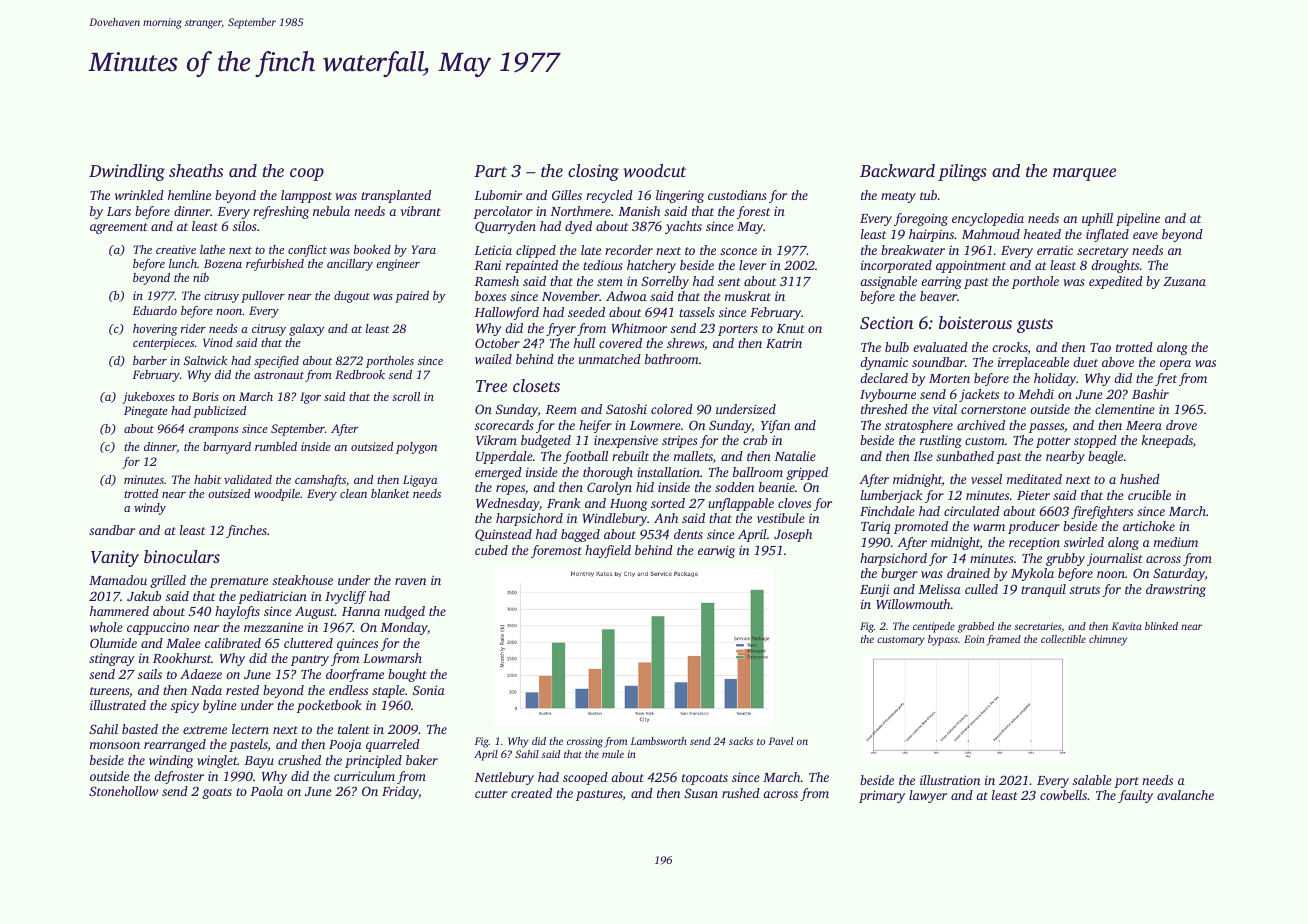  What do you see at coordinates (1176, 542) in the image?
I see `medium` at bounding box center [1176, 542].
